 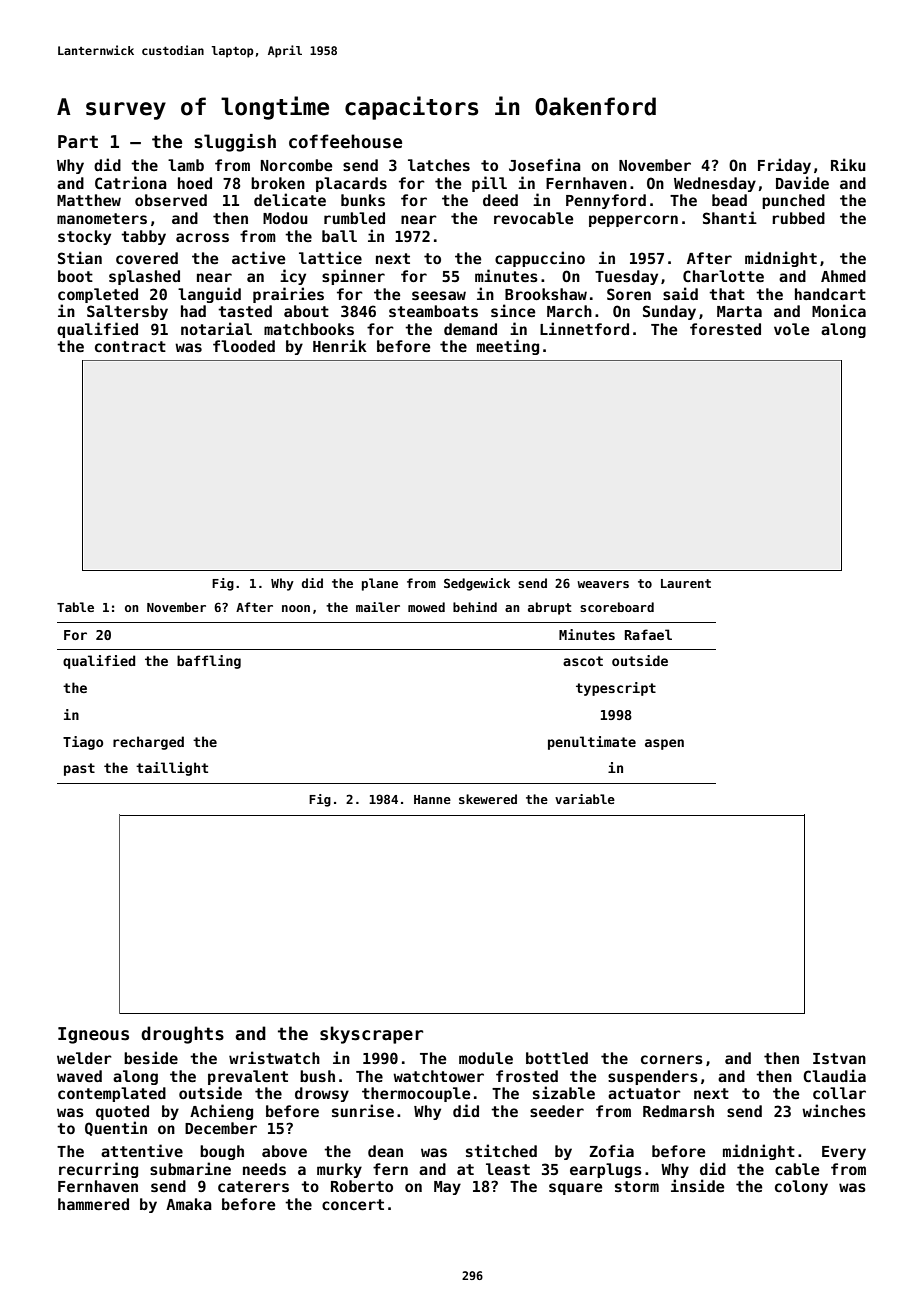 I want to click on baffling, so click(x=209, y=662).
